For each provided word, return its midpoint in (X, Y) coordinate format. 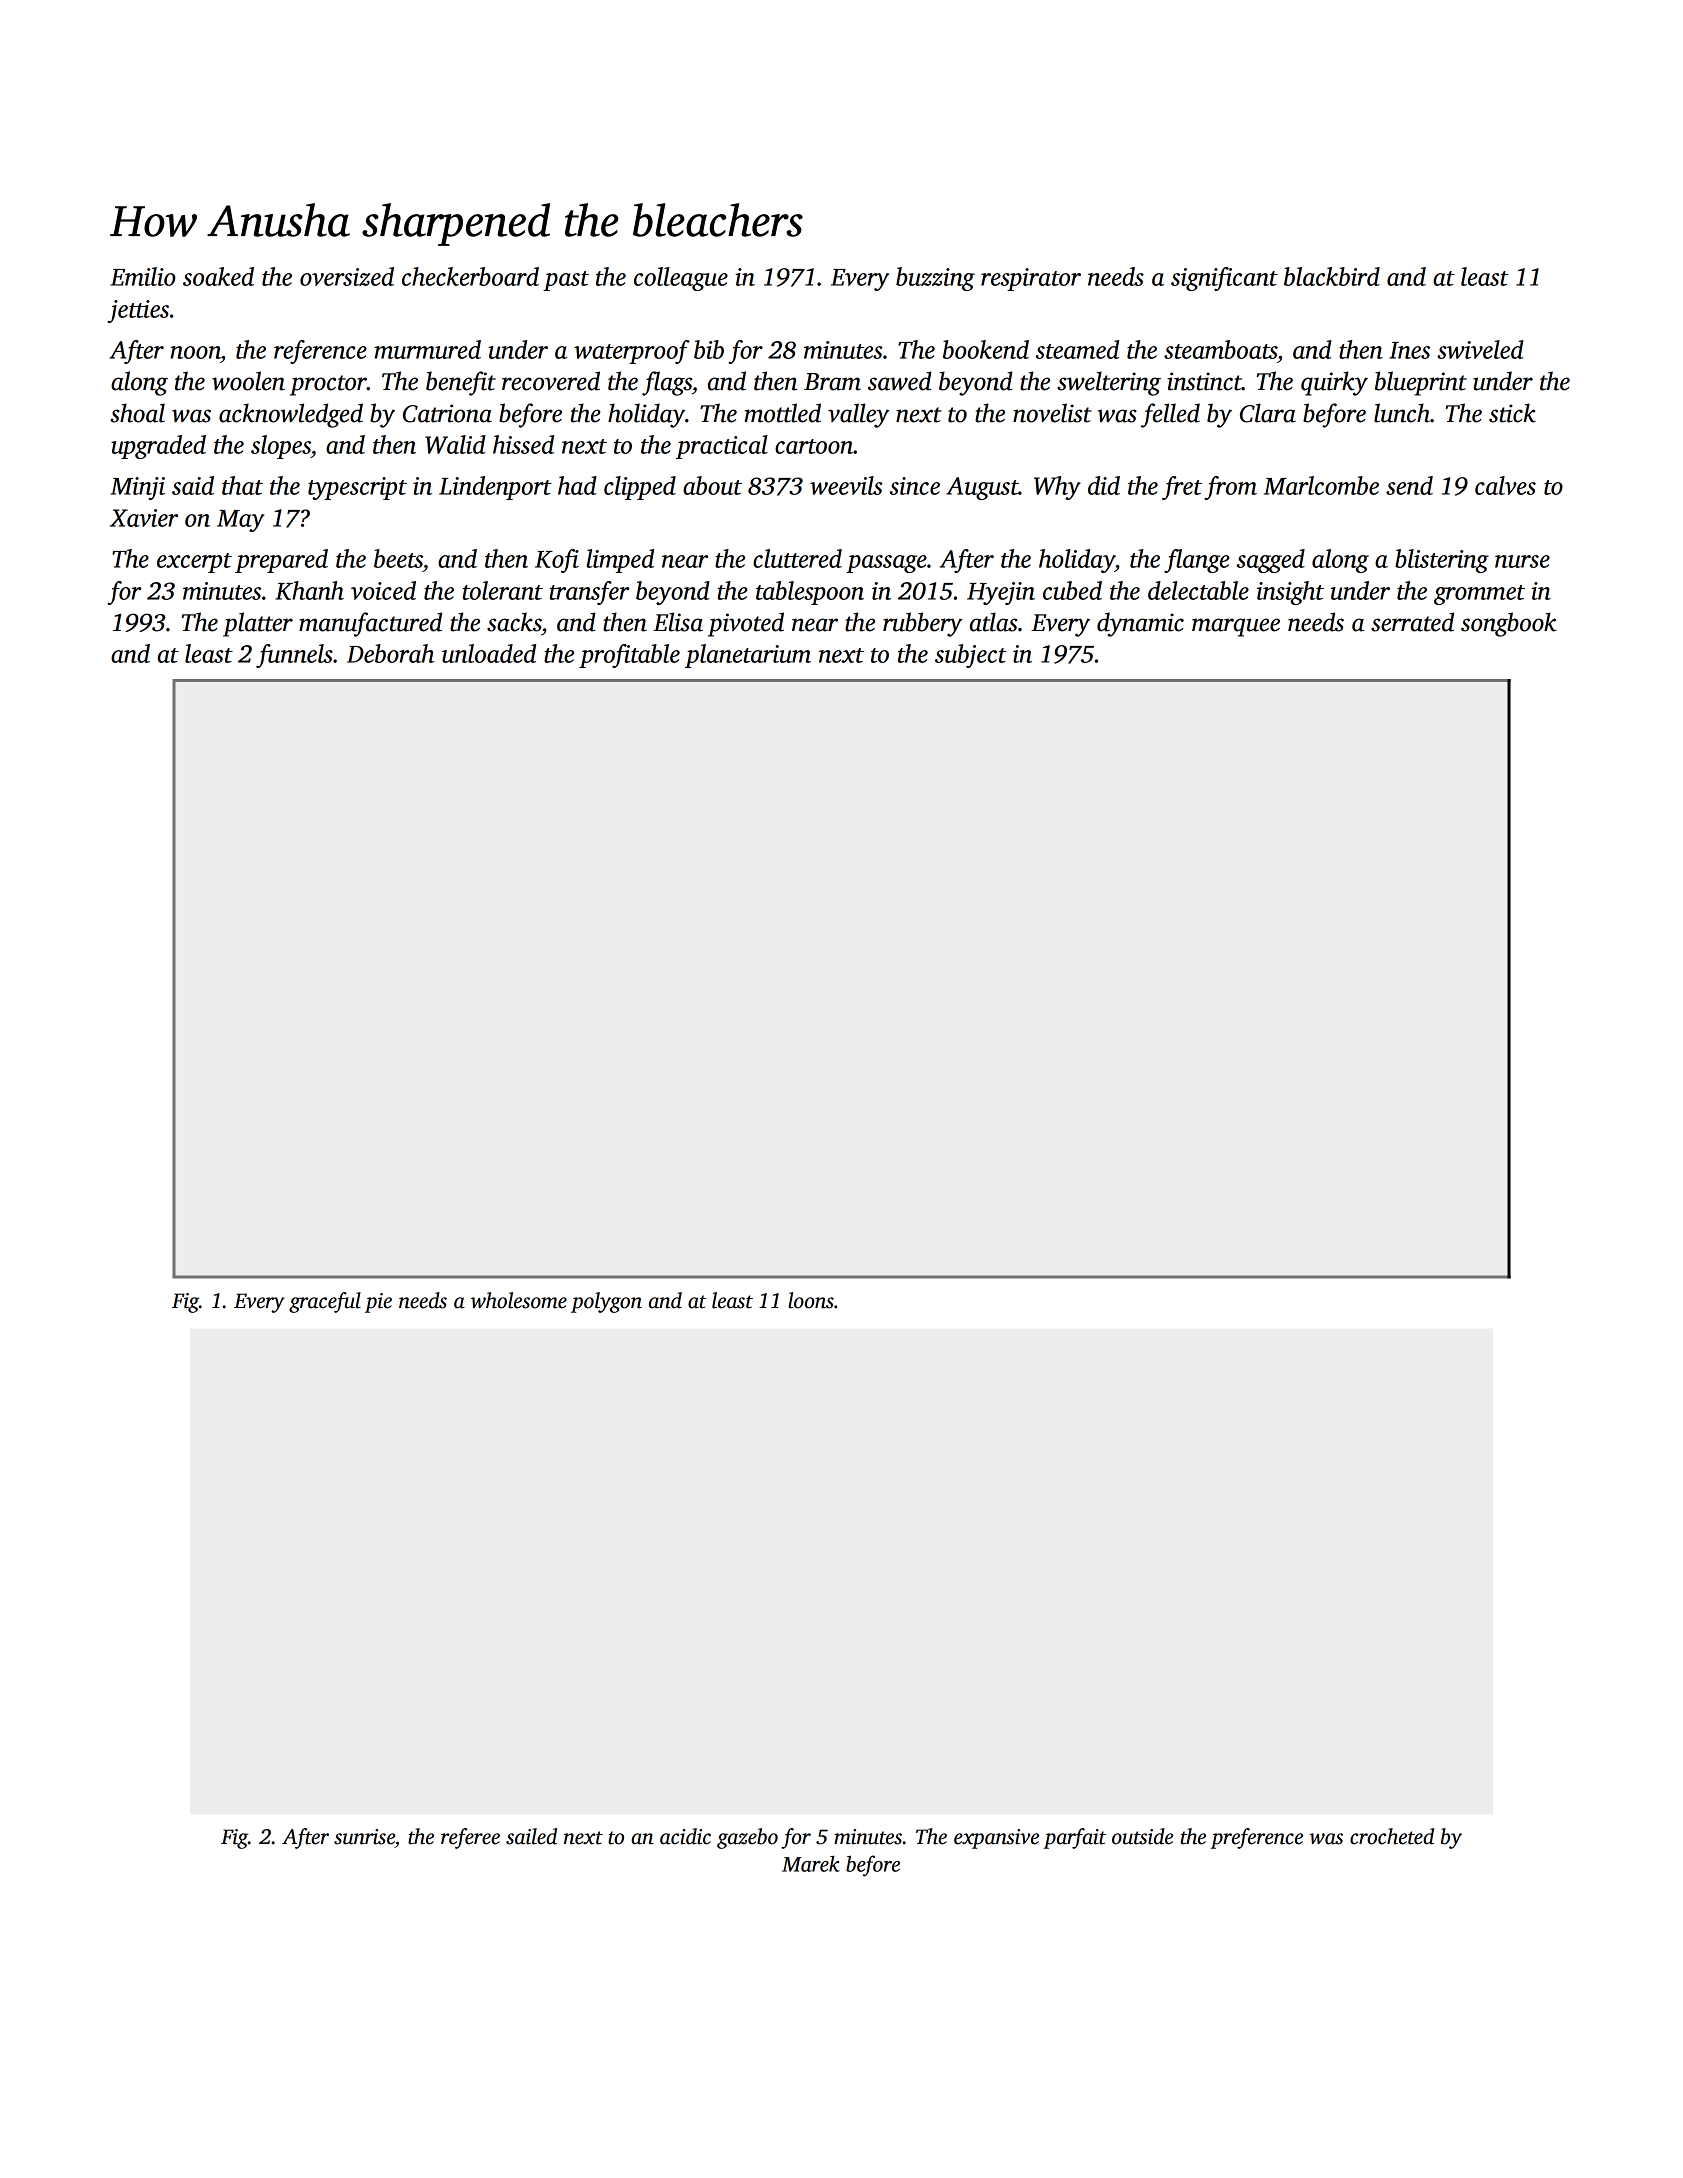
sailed (531, 1836)
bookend (986, 349)
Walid (455, 444)
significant (1224, 279)
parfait (1074, 1838)
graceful (325, 1302)
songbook (1509, 624)
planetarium (748, 656)
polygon (606, 1302)
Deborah (390, 653)
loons (811, 1300)
